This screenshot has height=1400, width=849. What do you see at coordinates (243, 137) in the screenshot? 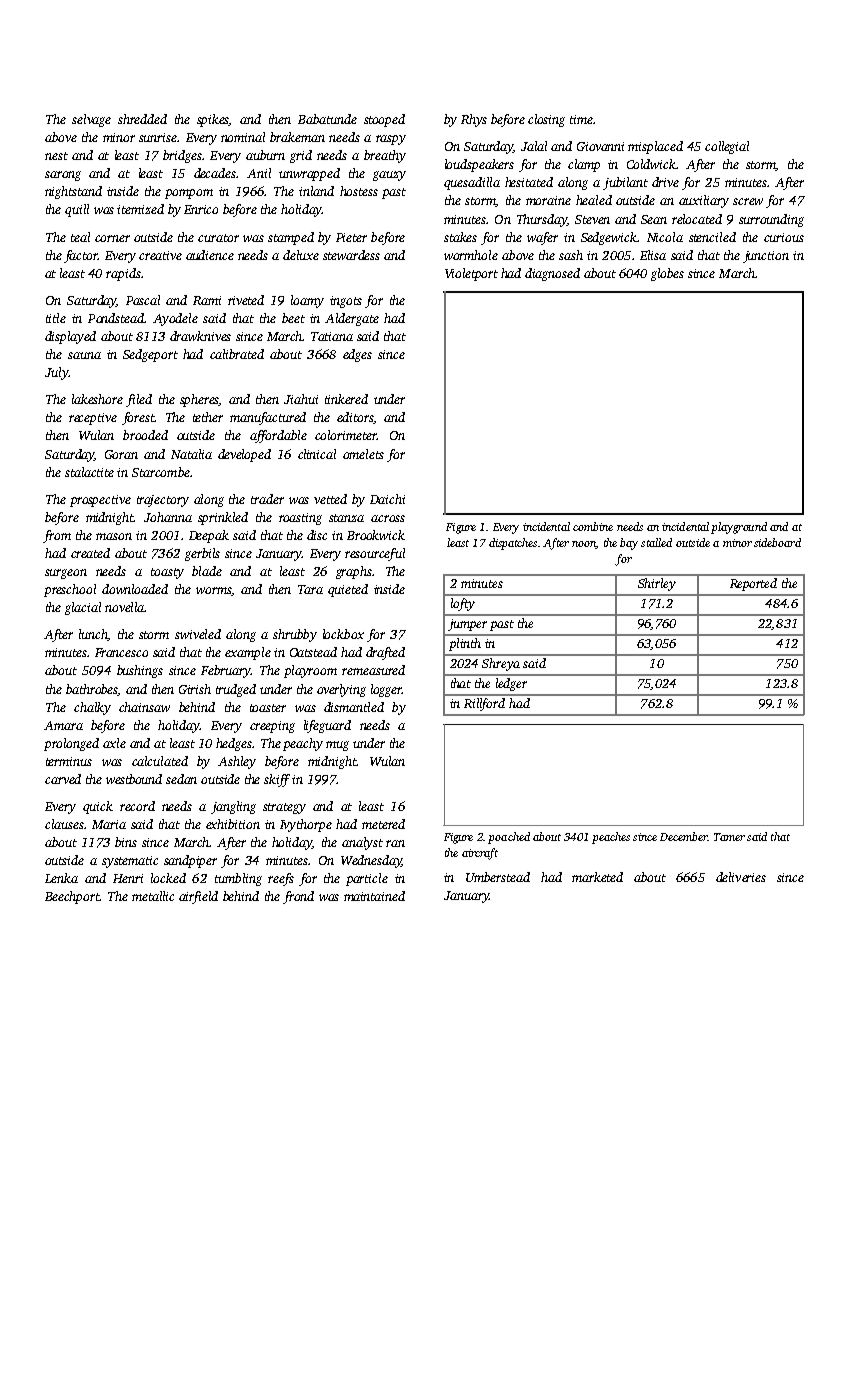
I see `nominal` at bounding box center [243, 137].
